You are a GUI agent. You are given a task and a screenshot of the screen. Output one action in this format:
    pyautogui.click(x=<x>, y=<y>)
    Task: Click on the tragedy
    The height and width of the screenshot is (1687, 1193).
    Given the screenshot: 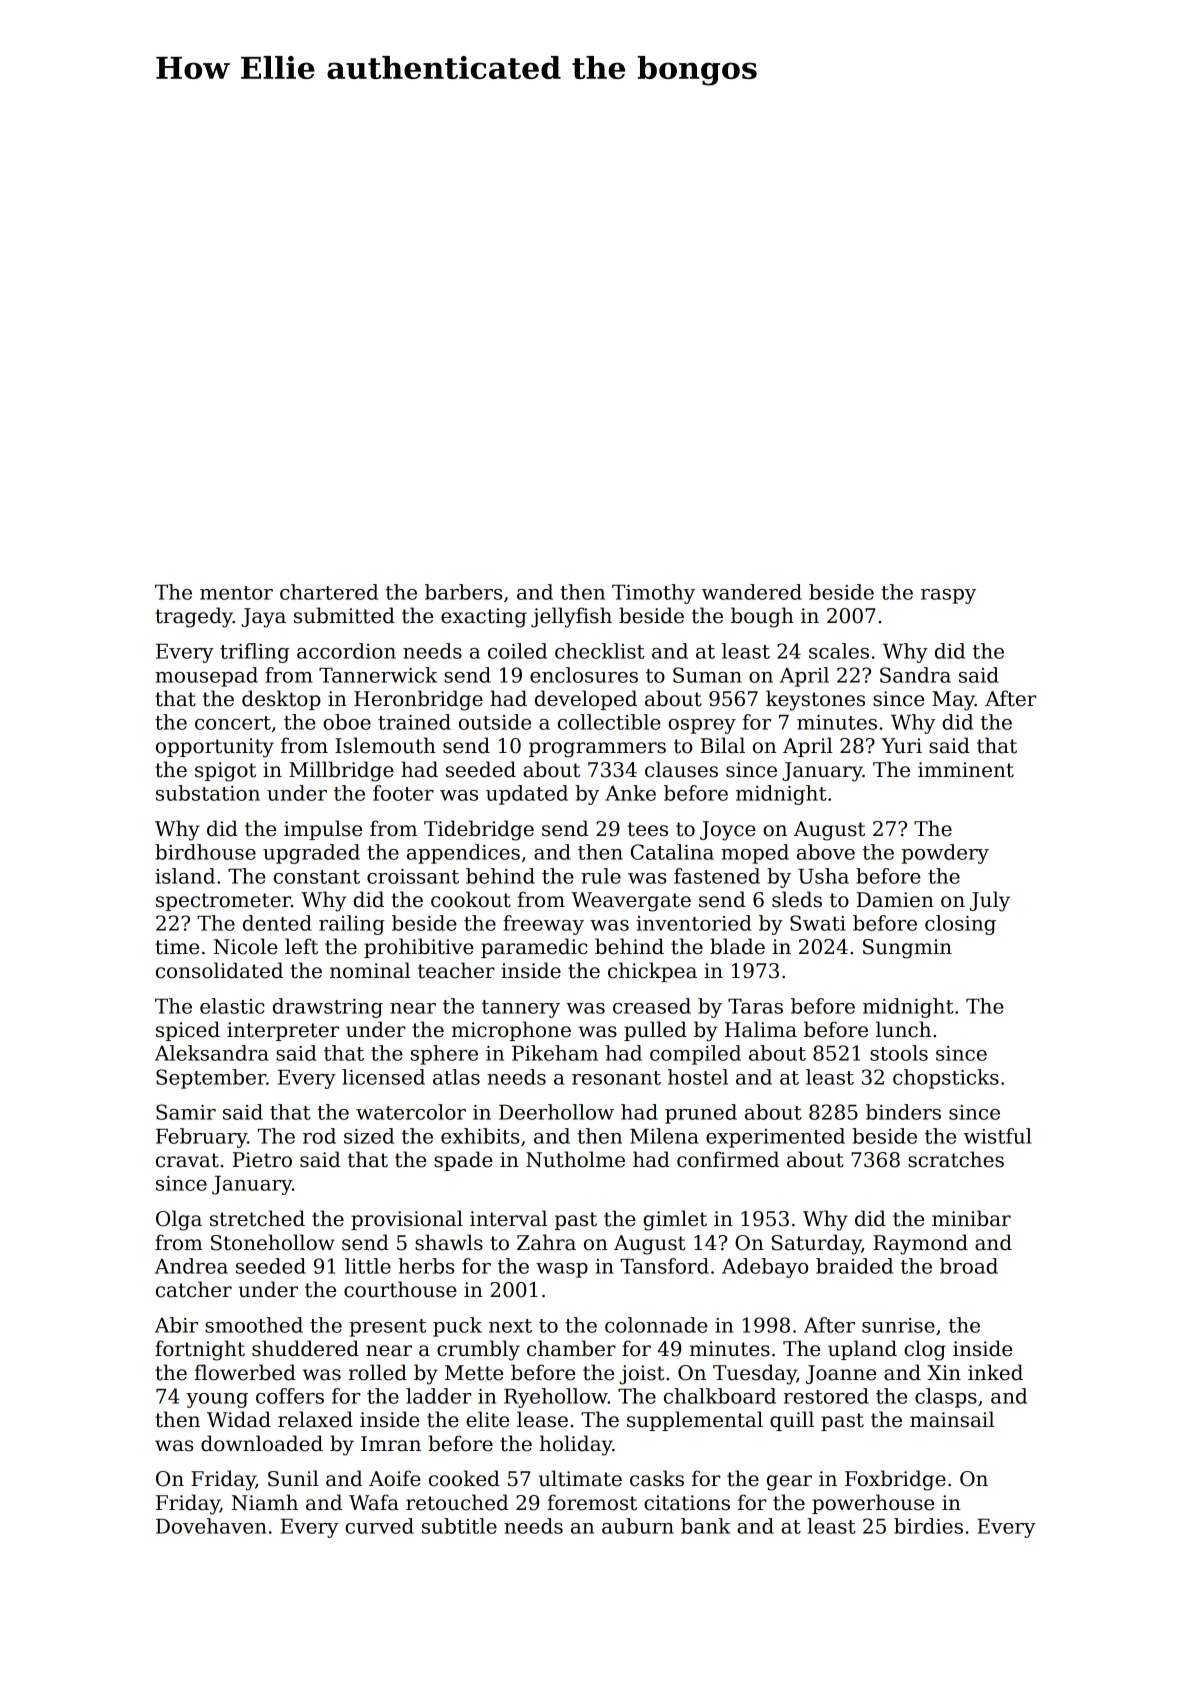 What is the action you would take?
    pyautogui.click(x=194, y=617)
